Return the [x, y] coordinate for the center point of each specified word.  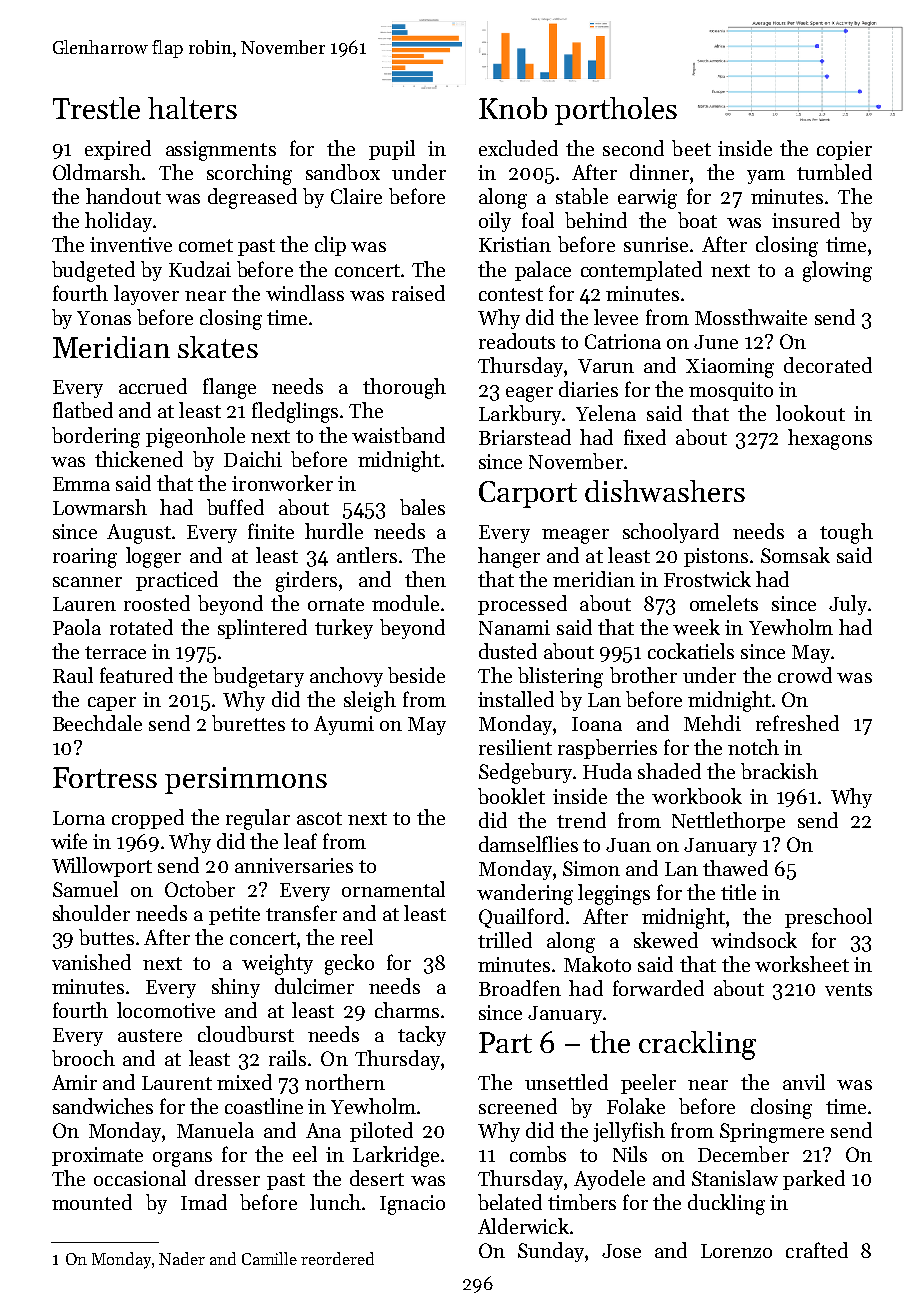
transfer [301, 913]
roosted [157, 603]
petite [234, 915]
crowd [805, 675]
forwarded [658, 988]
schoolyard [671, 533]
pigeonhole [195, 437]
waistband [398, 435]
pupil [392, 150]
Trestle [96, 108]
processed [522, 605]
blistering [560, 677]
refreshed [797, 723]
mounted [92, 1202]
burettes [248, 723]
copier [844, 150]
